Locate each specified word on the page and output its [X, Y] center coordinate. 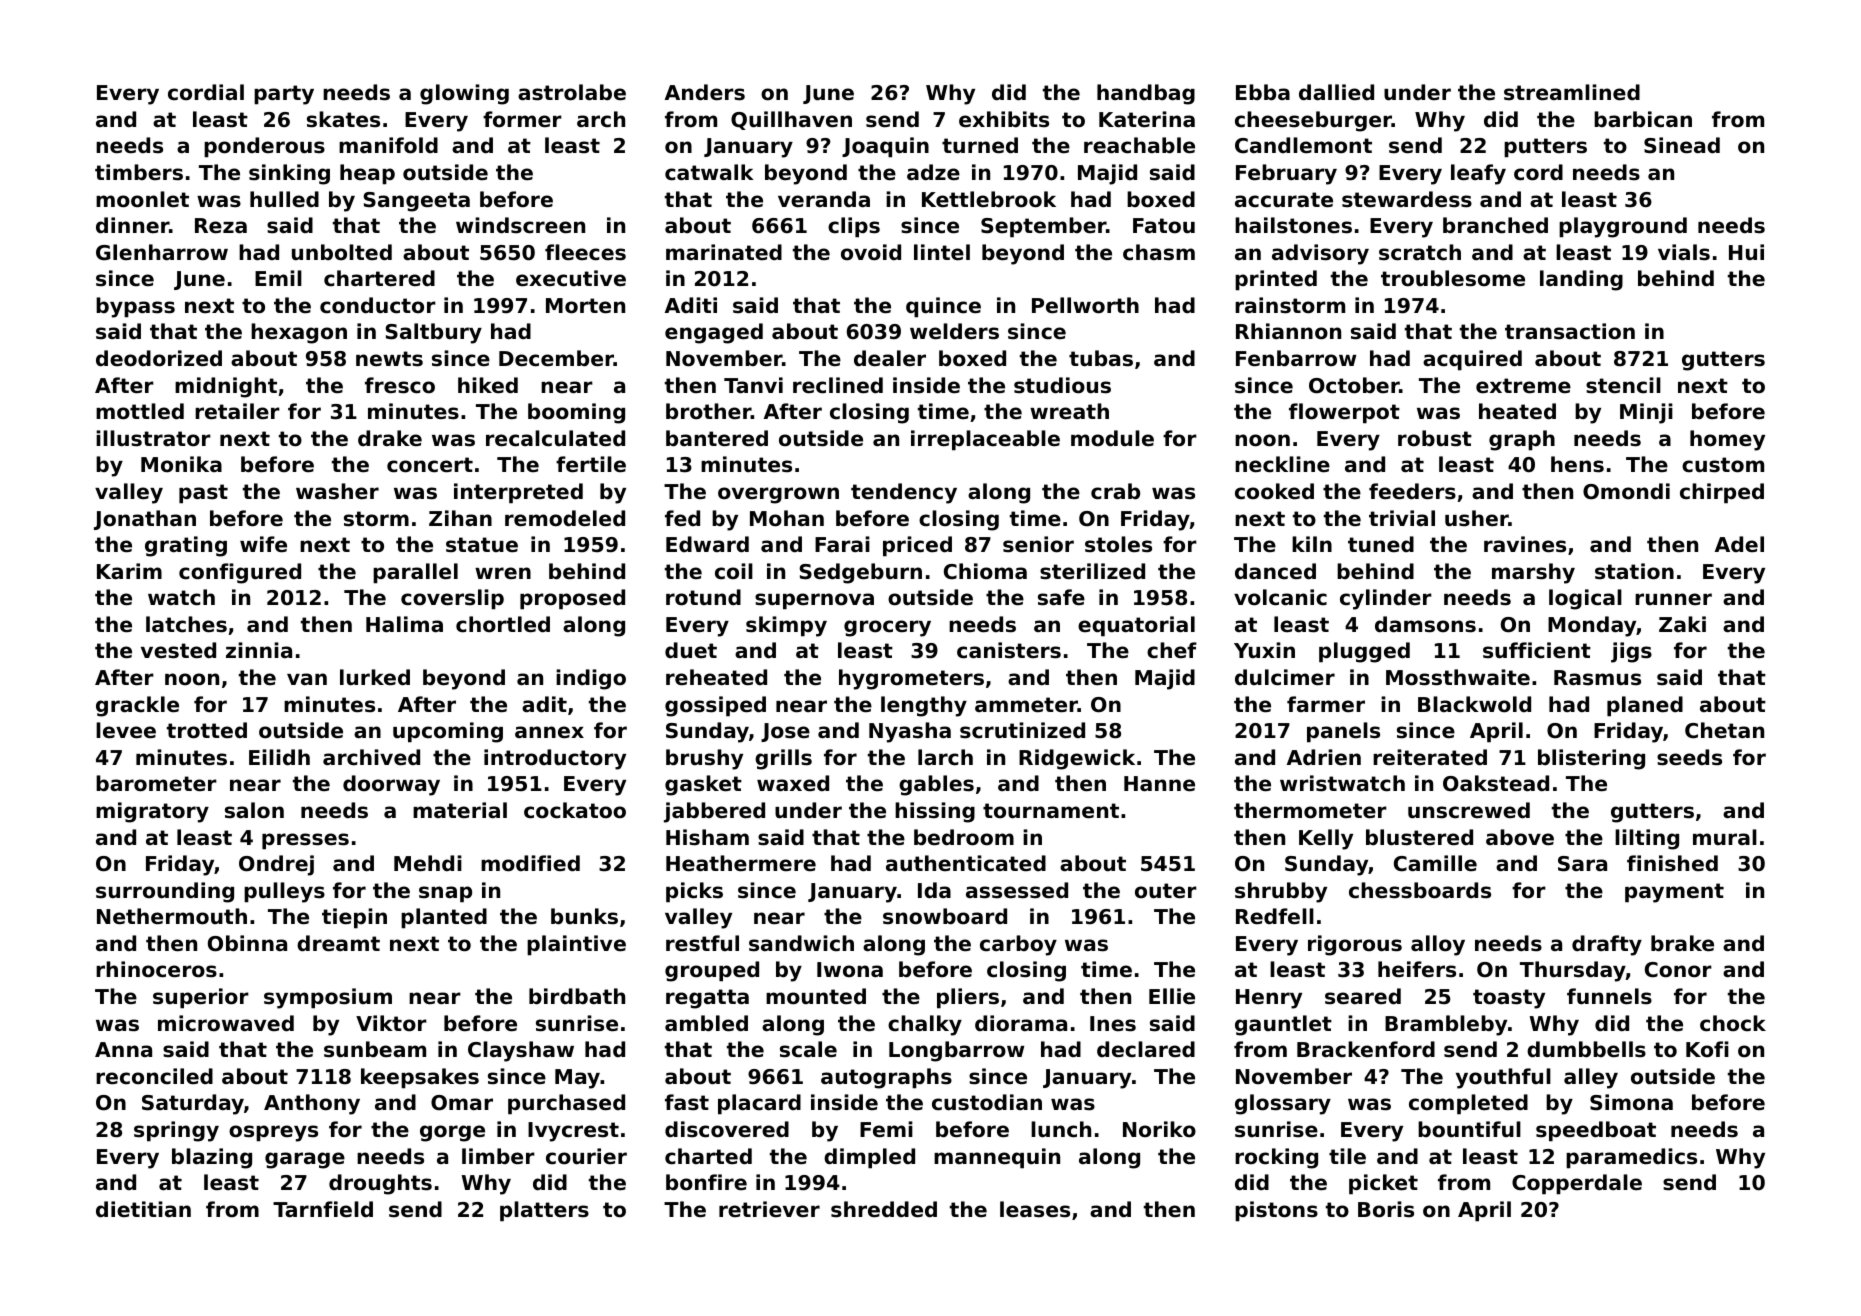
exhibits [1004, 119]
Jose [785, 732]
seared [1363, 996]
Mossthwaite [1458, 677]
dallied [1336, 92]
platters [544, 1211]
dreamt [338, 943]
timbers [139, 172]
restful [702, 943]
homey [1727, 440]
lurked [375, 677]
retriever [769, 1209]
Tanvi [753, 385]
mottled [140, 411]
